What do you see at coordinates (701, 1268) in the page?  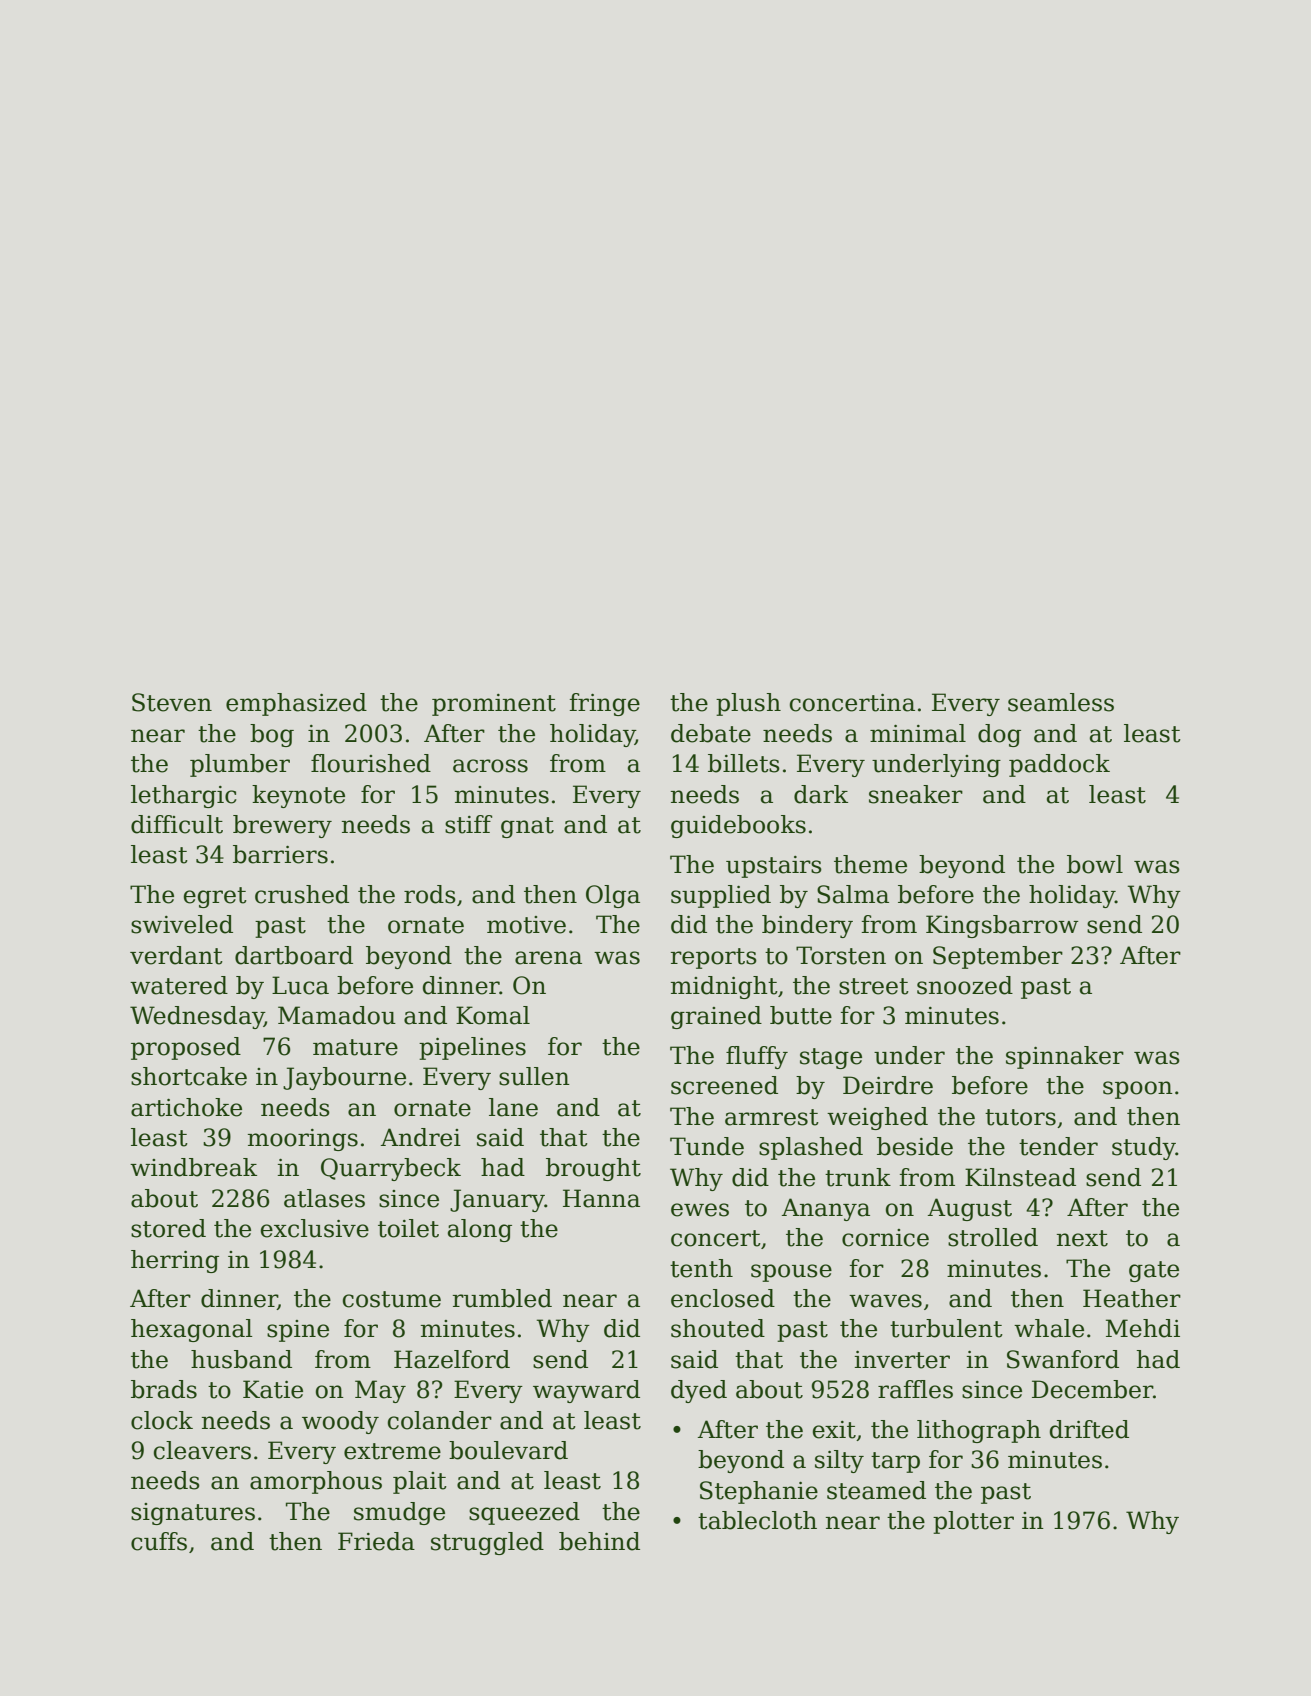 I see `tenth` at bounding box center [701, 1268].
